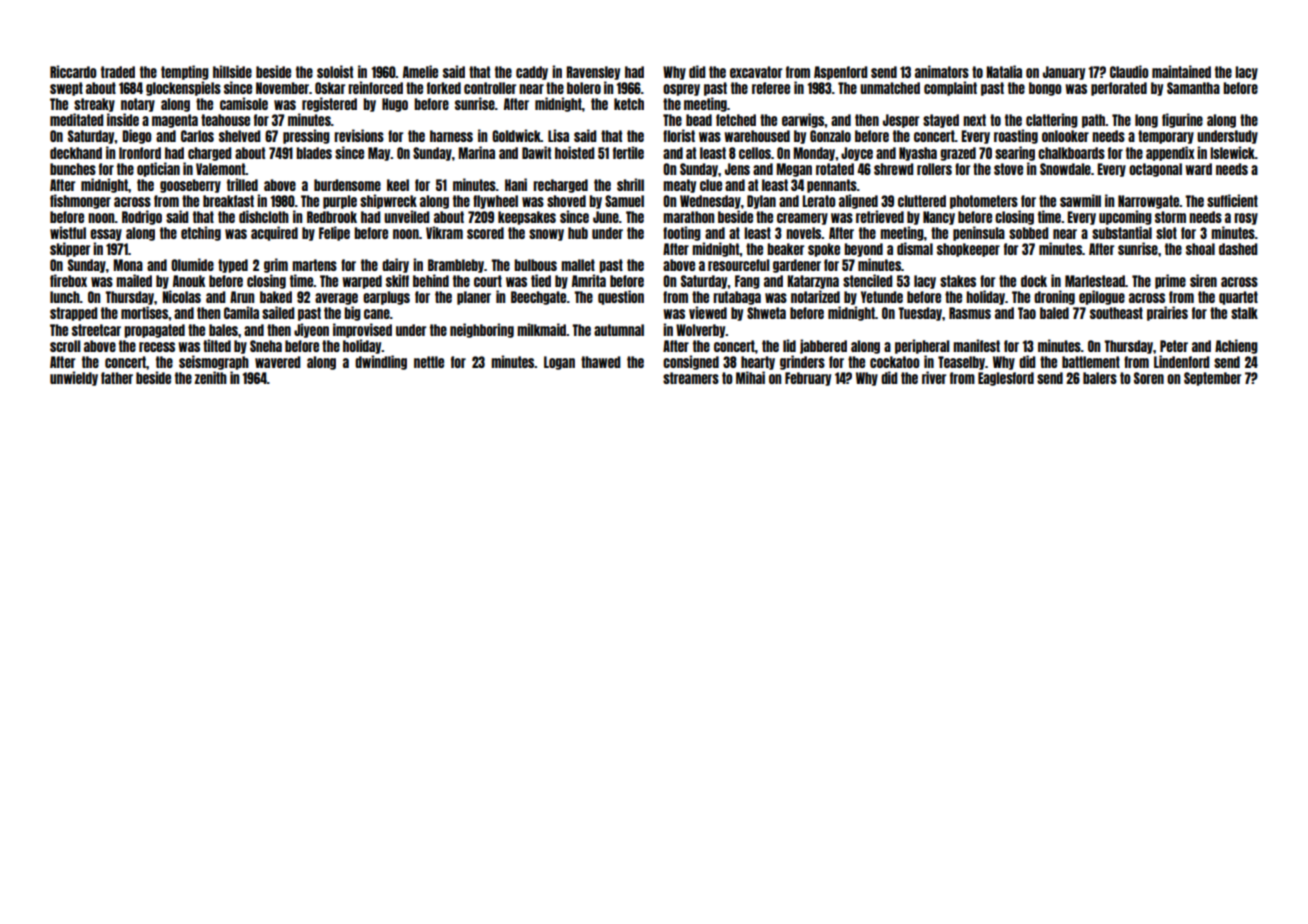 The height and width of the screenshot is (924, 1308). Describe the element at coordinates (118, 72) in the screenshot. I see `traded` at that location.
